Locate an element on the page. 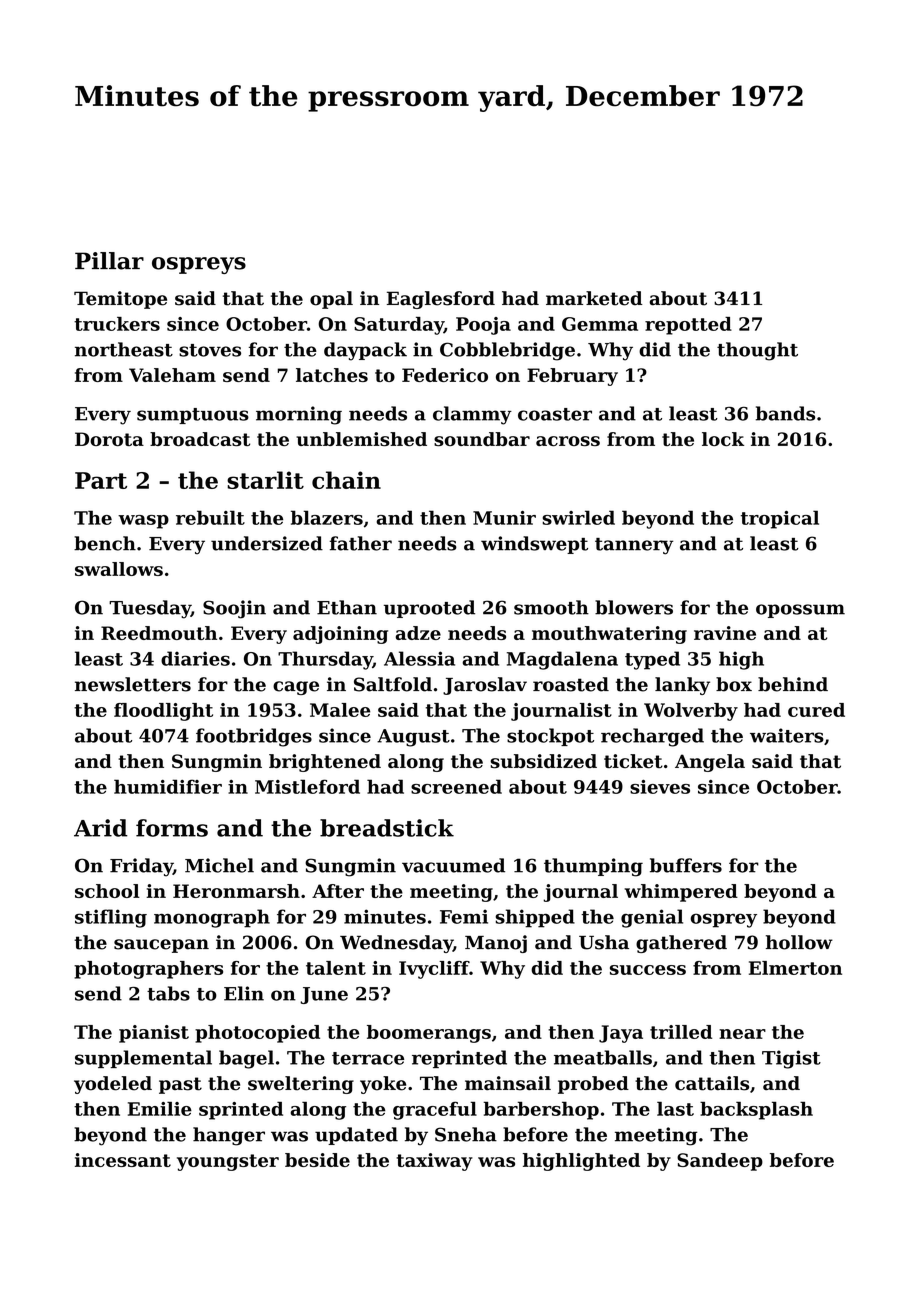 Image resolution: width=924 pixels, height=1311 pixels. beside is located at coordinates (317, 1160).
